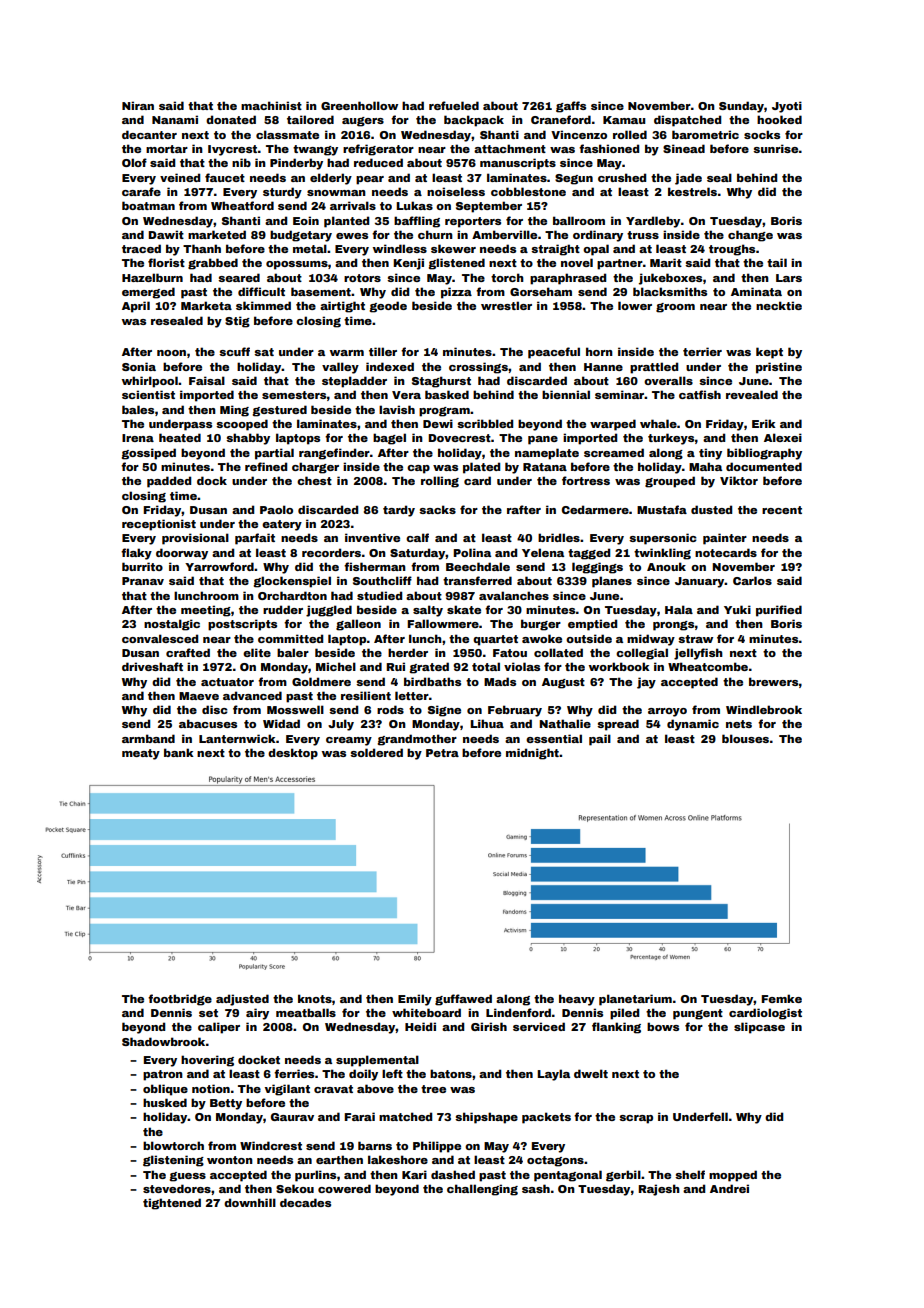  What do you see at coordinates (293, 754) in the screenshot?
I see `desktop` at bounding box center [293, 754].
